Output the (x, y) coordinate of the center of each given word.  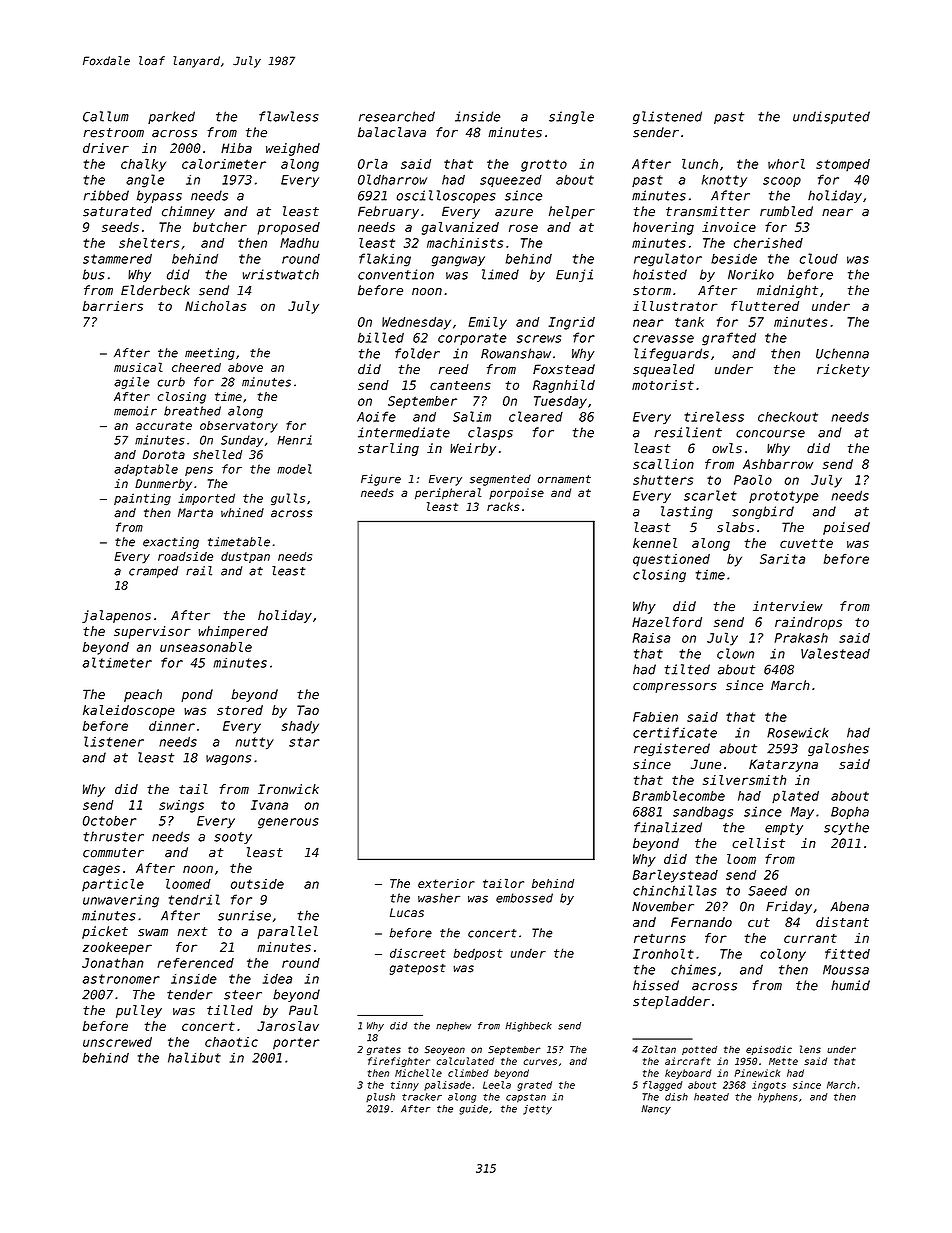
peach (143, 695)
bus (94, 274)
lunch (700, 164)
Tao (308, 710)
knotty (724, 181)
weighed (293, 149)
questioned (671, 560)
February (388, 212)
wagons (228, 760)
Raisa (651, 638)
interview (788, 606)
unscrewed (117, 1042)
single (571, 117)
